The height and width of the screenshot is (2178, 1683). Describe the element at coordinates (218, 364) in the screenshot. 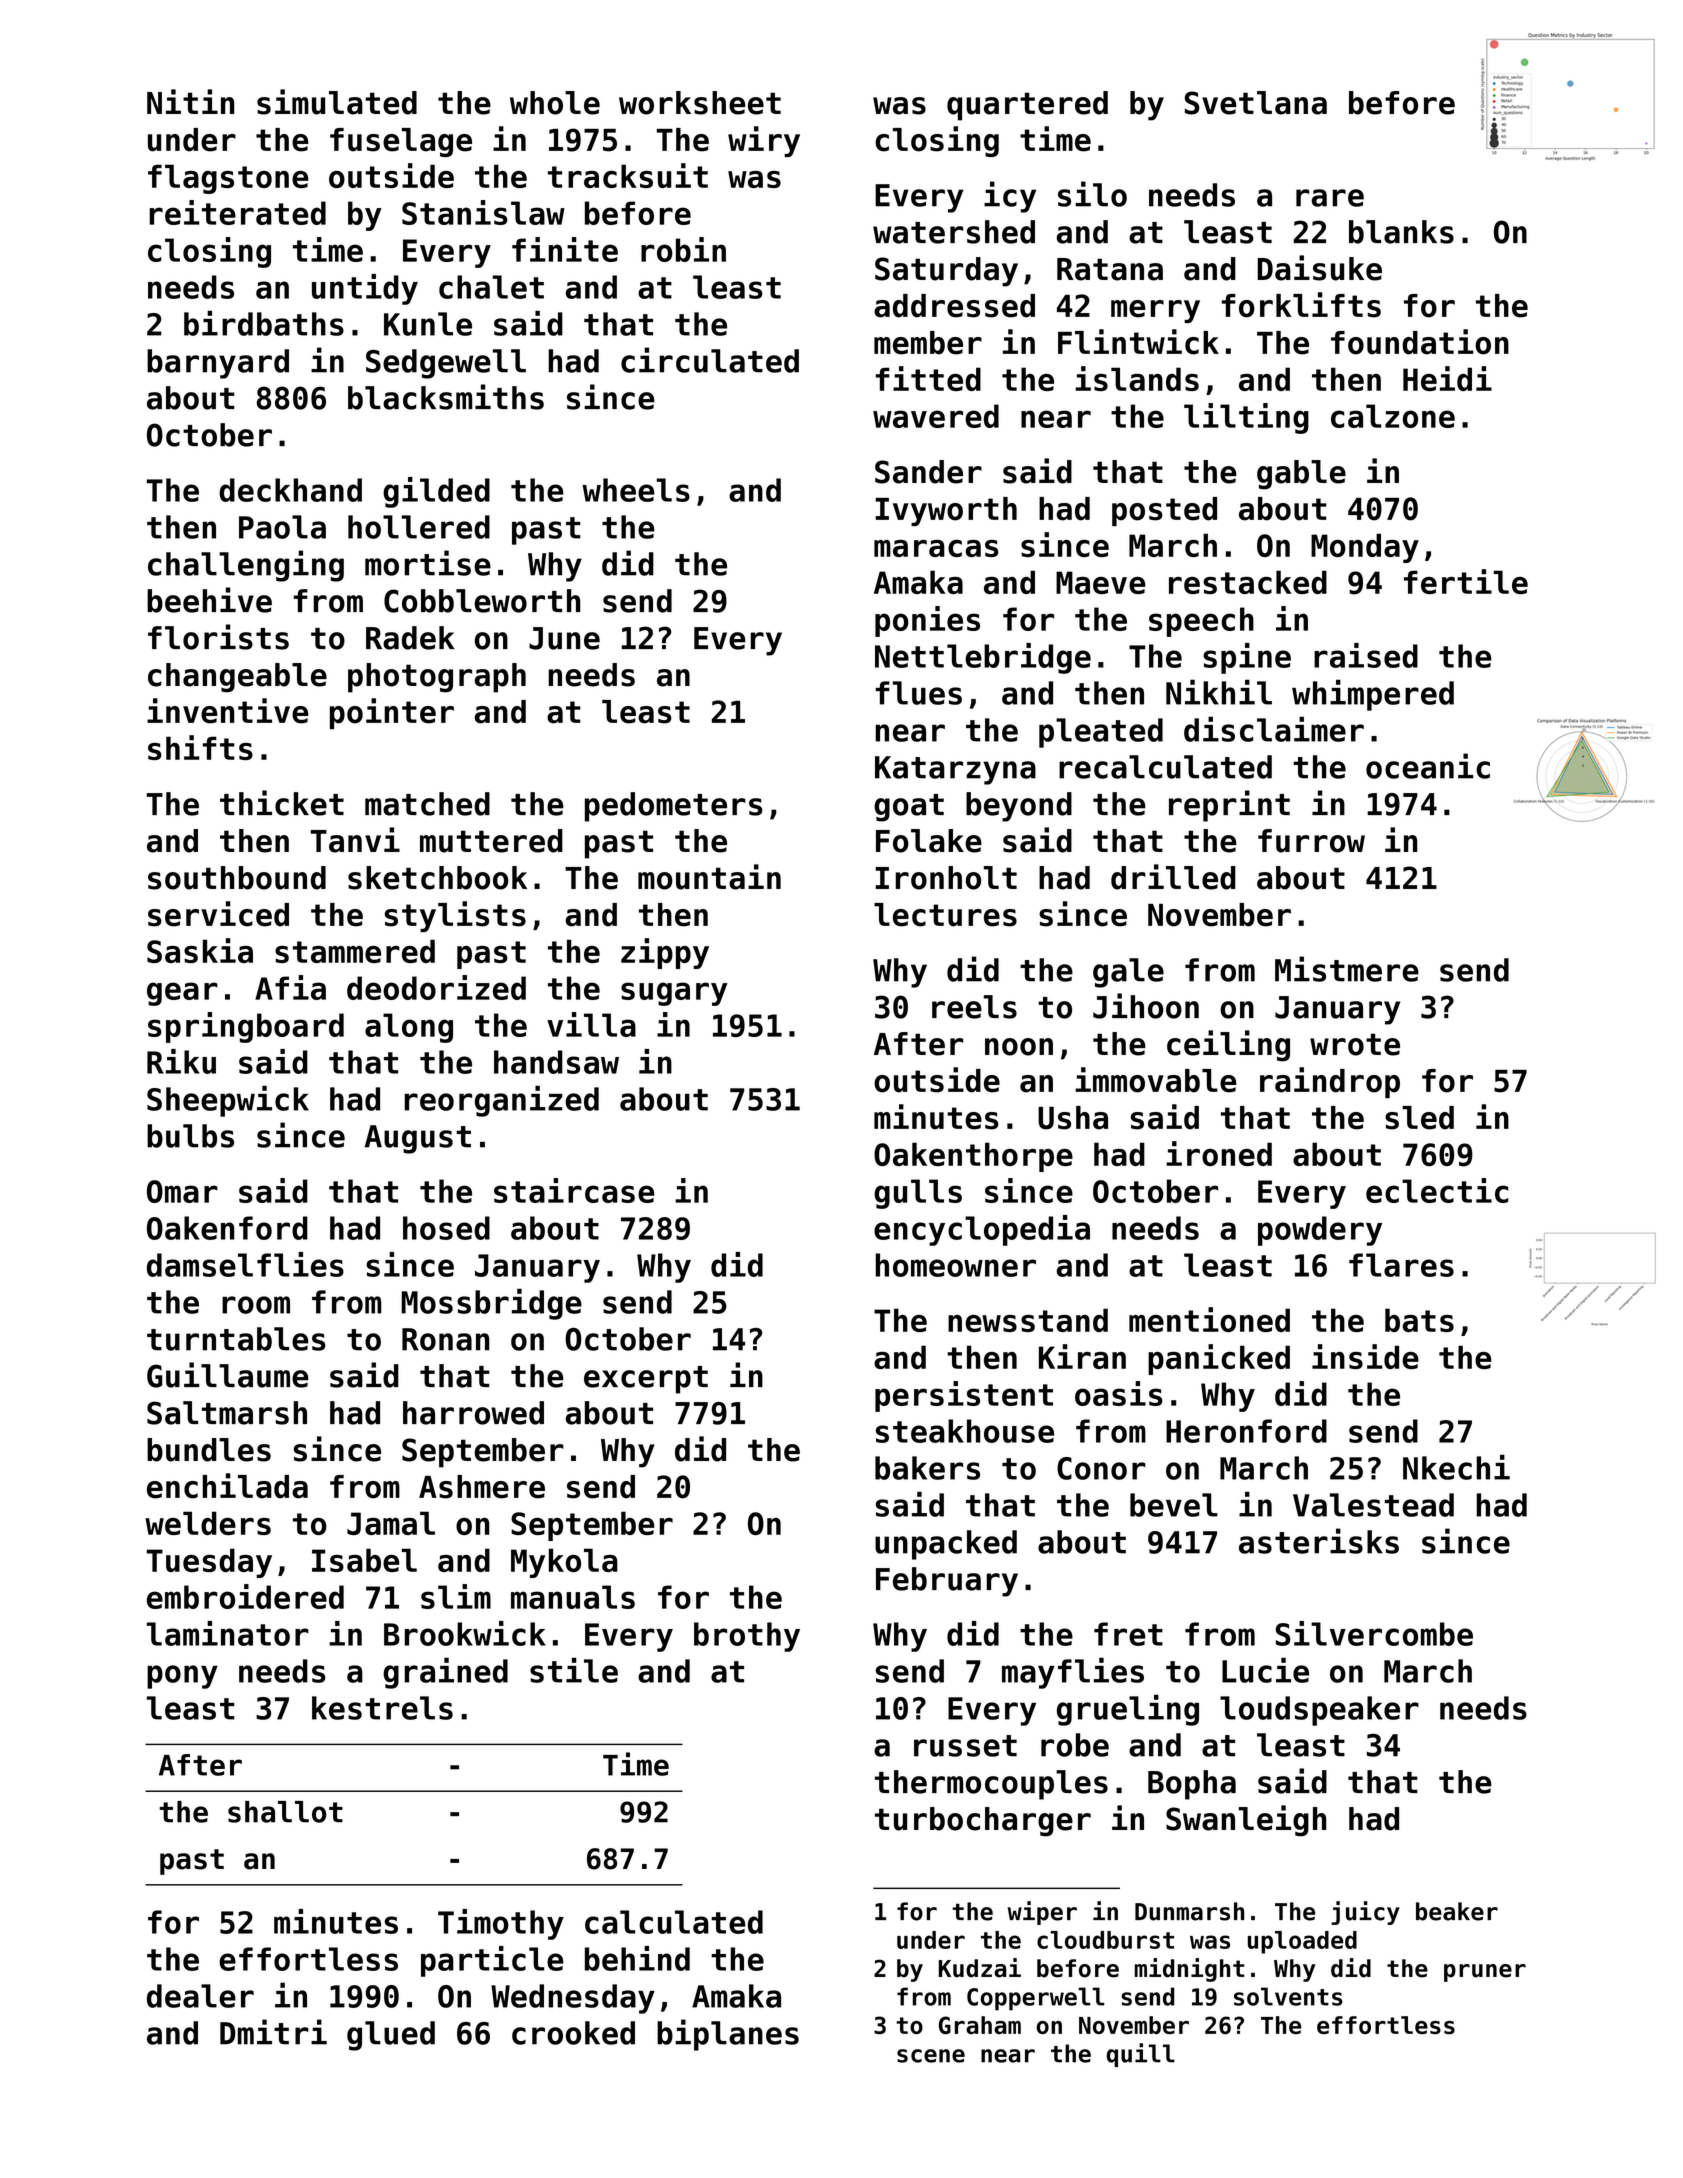

I see `barnyard` at that location.
